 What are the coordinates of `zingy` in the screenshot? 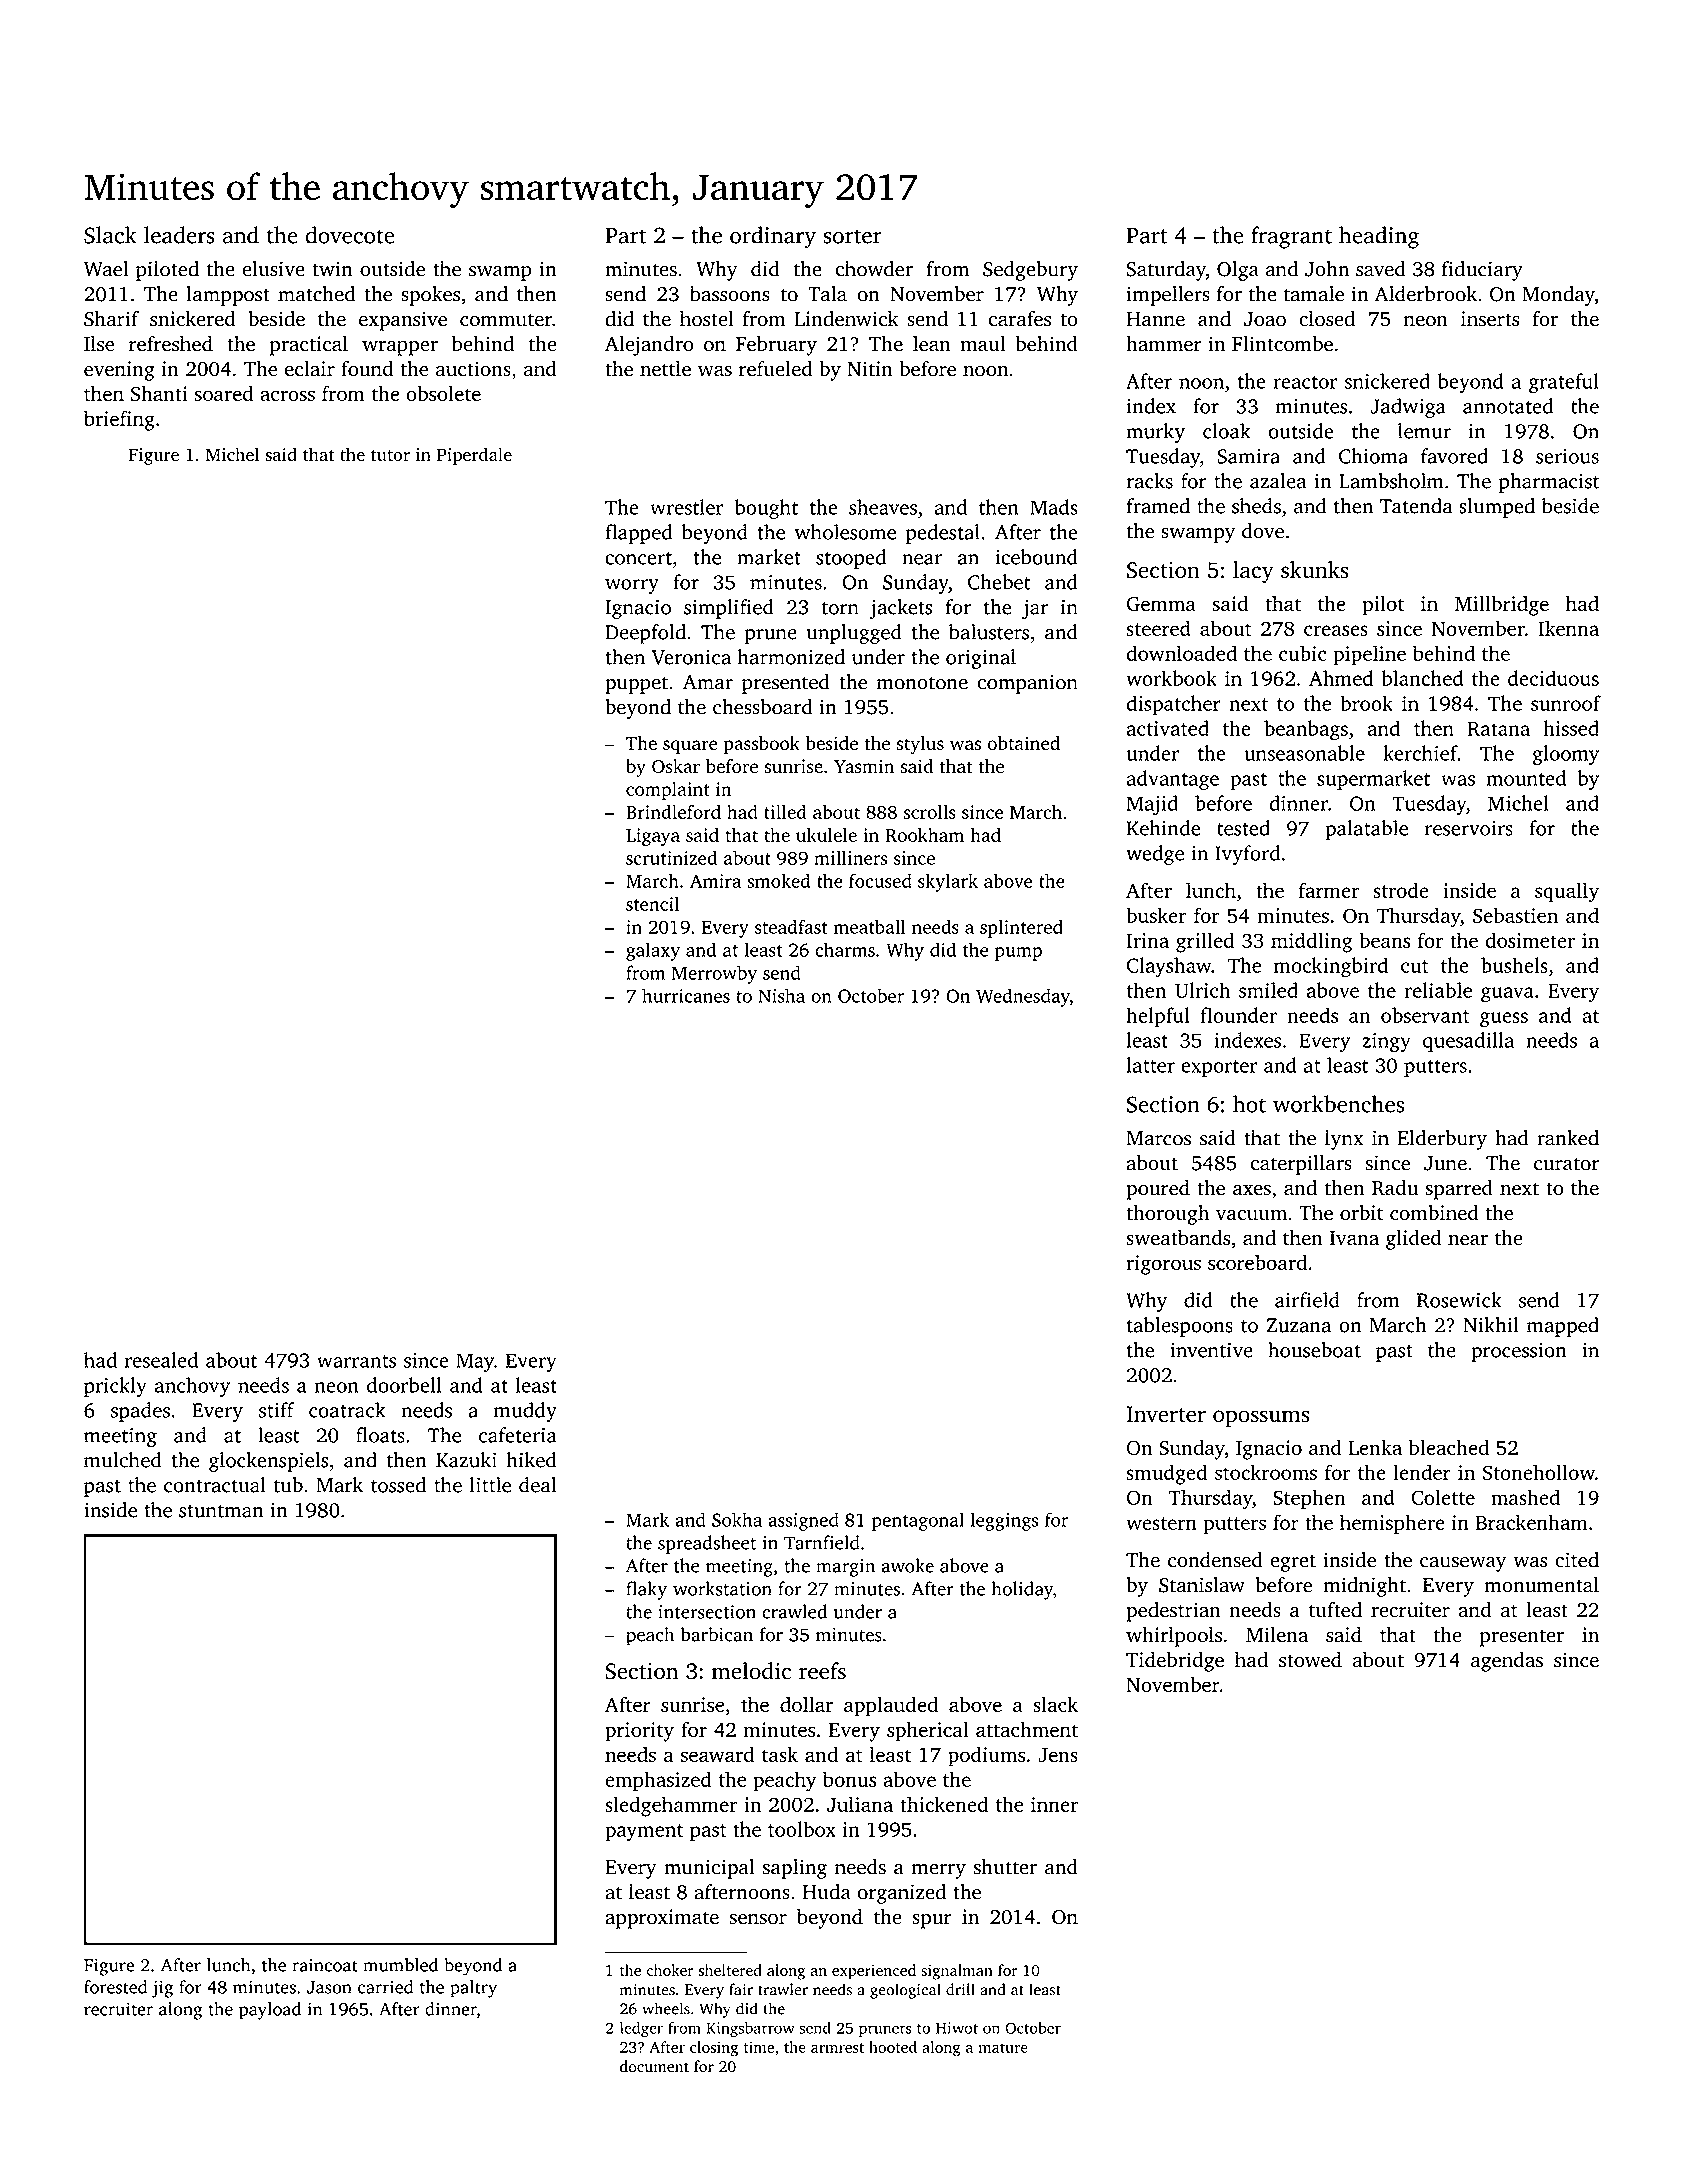 It's located at (1386, 1043).
